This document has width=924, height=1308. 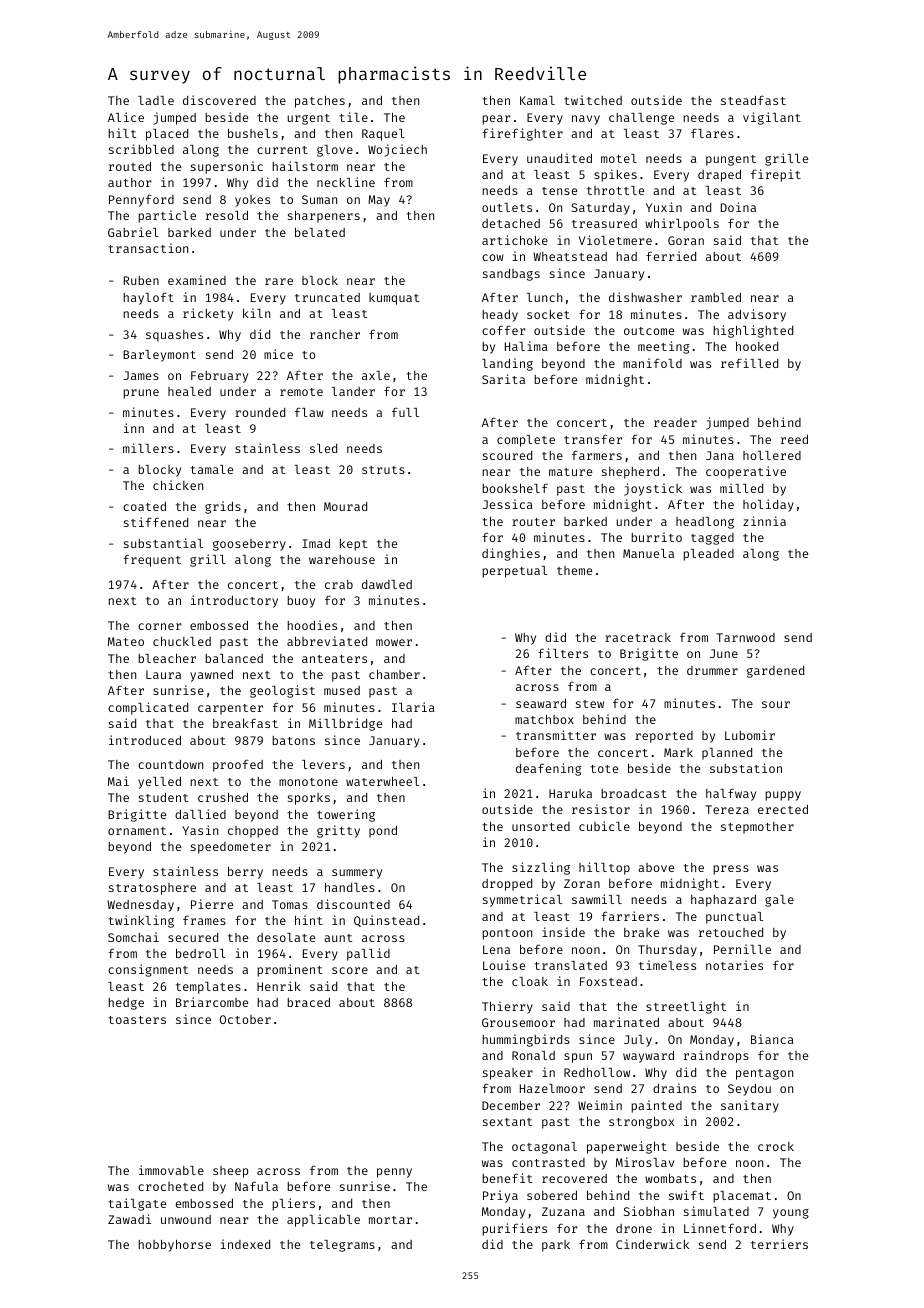 What do you see at coordinates (245, 1244) in the document?
I see `indexed` at bounding box center [245, 1244].
